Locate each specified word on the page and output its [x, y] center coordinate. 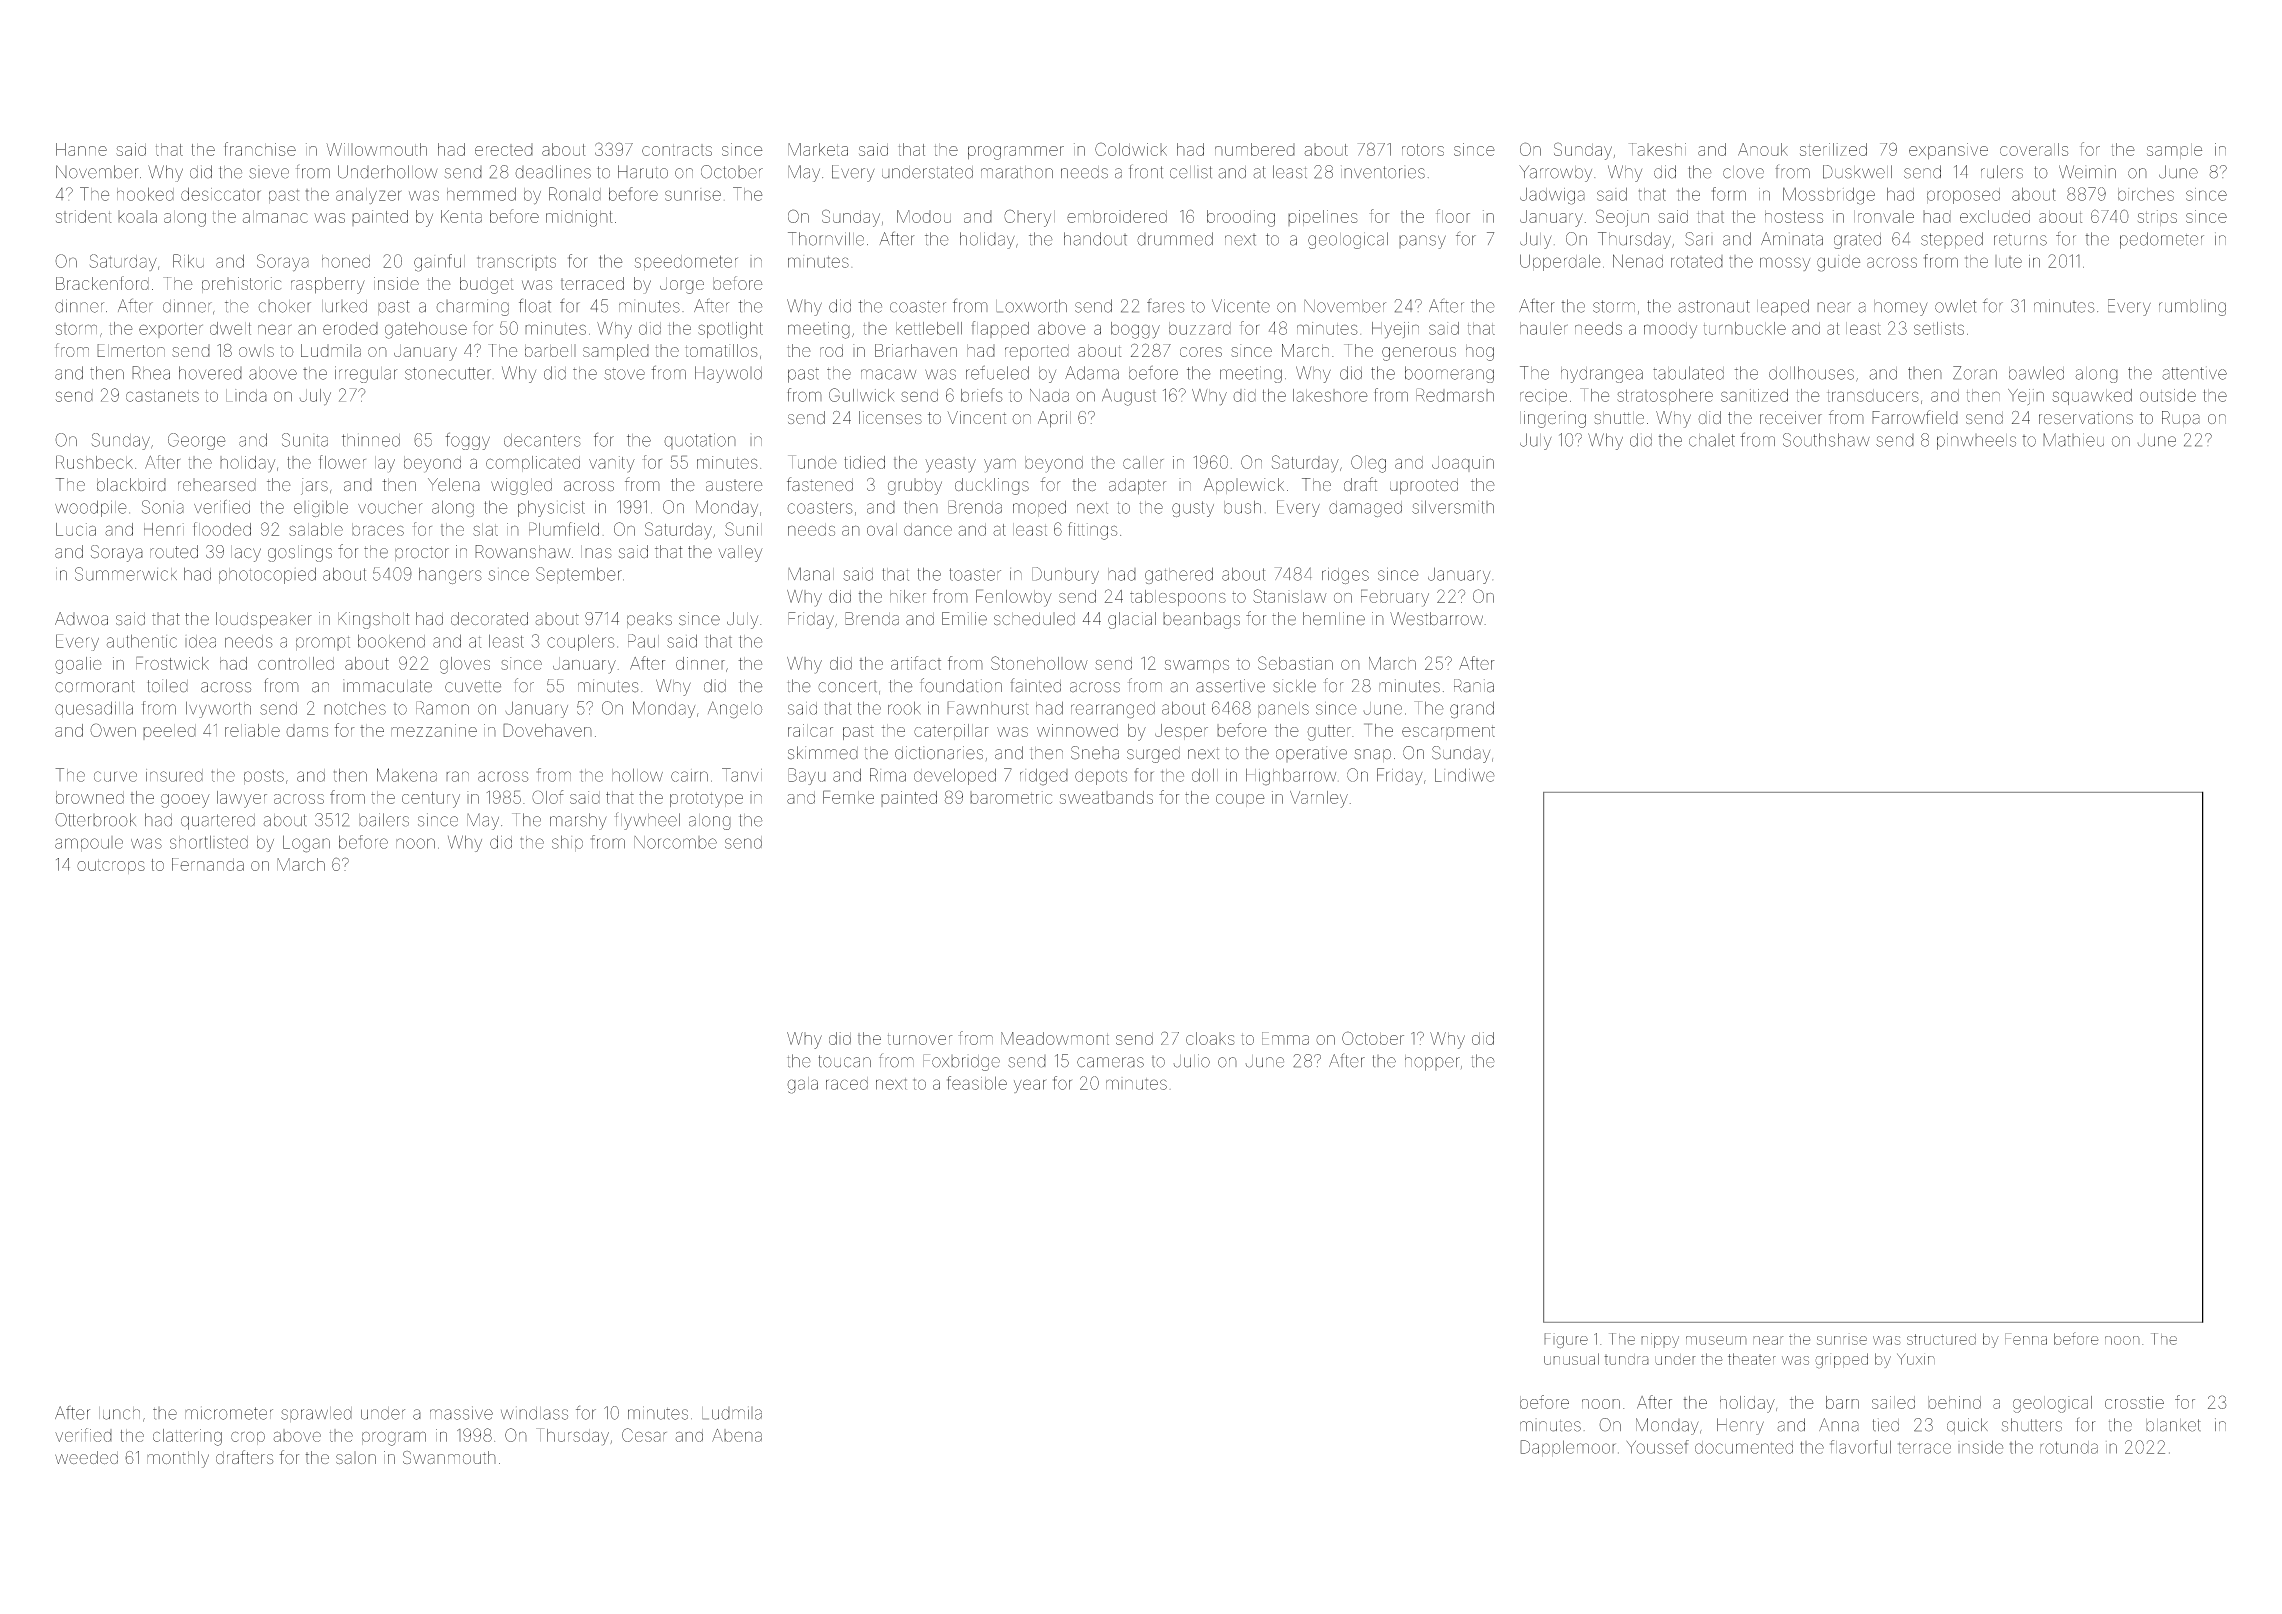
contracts [677, 150]
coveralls [2034, 149]
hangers [450, 575]
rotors [1423, 150]
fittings [1092, 531]
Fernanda [208, 864]
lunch [119, 1413]
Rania [1474, 686]
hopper [1432, 1063]
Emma [1285, 1038]
